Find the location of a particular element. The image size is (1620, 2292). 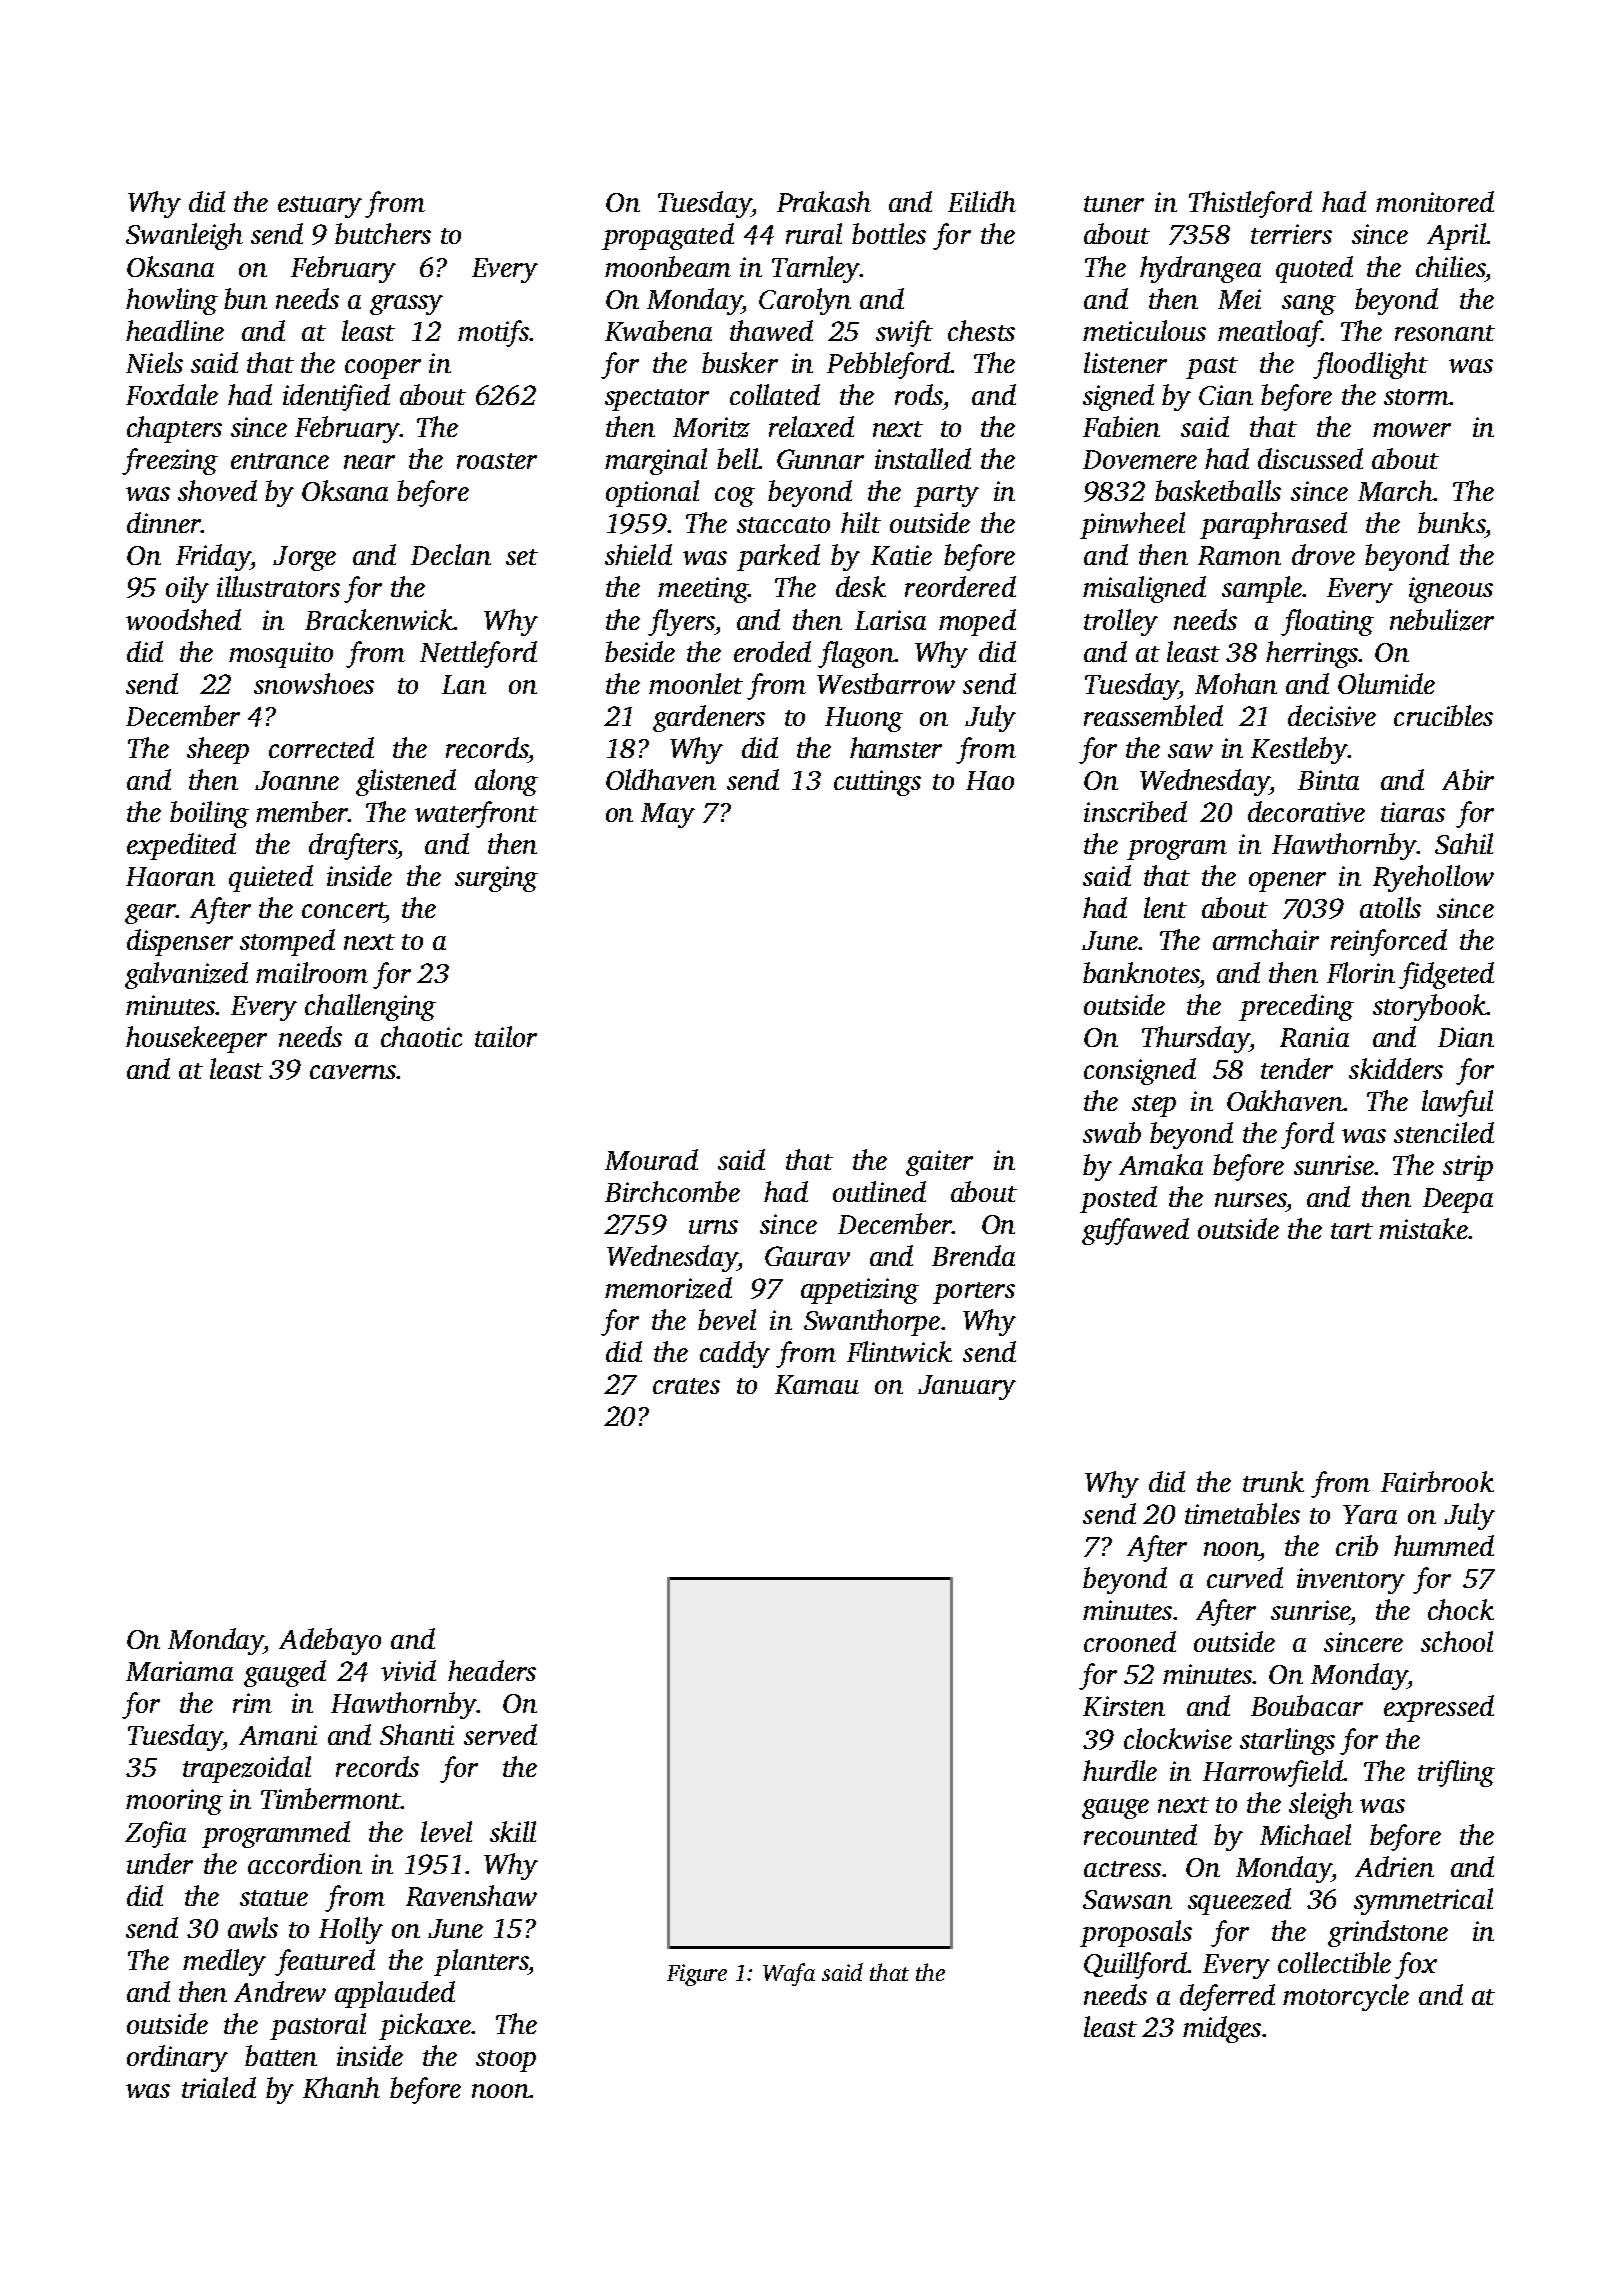

floodlight is located at coordinates (1370, 365).
